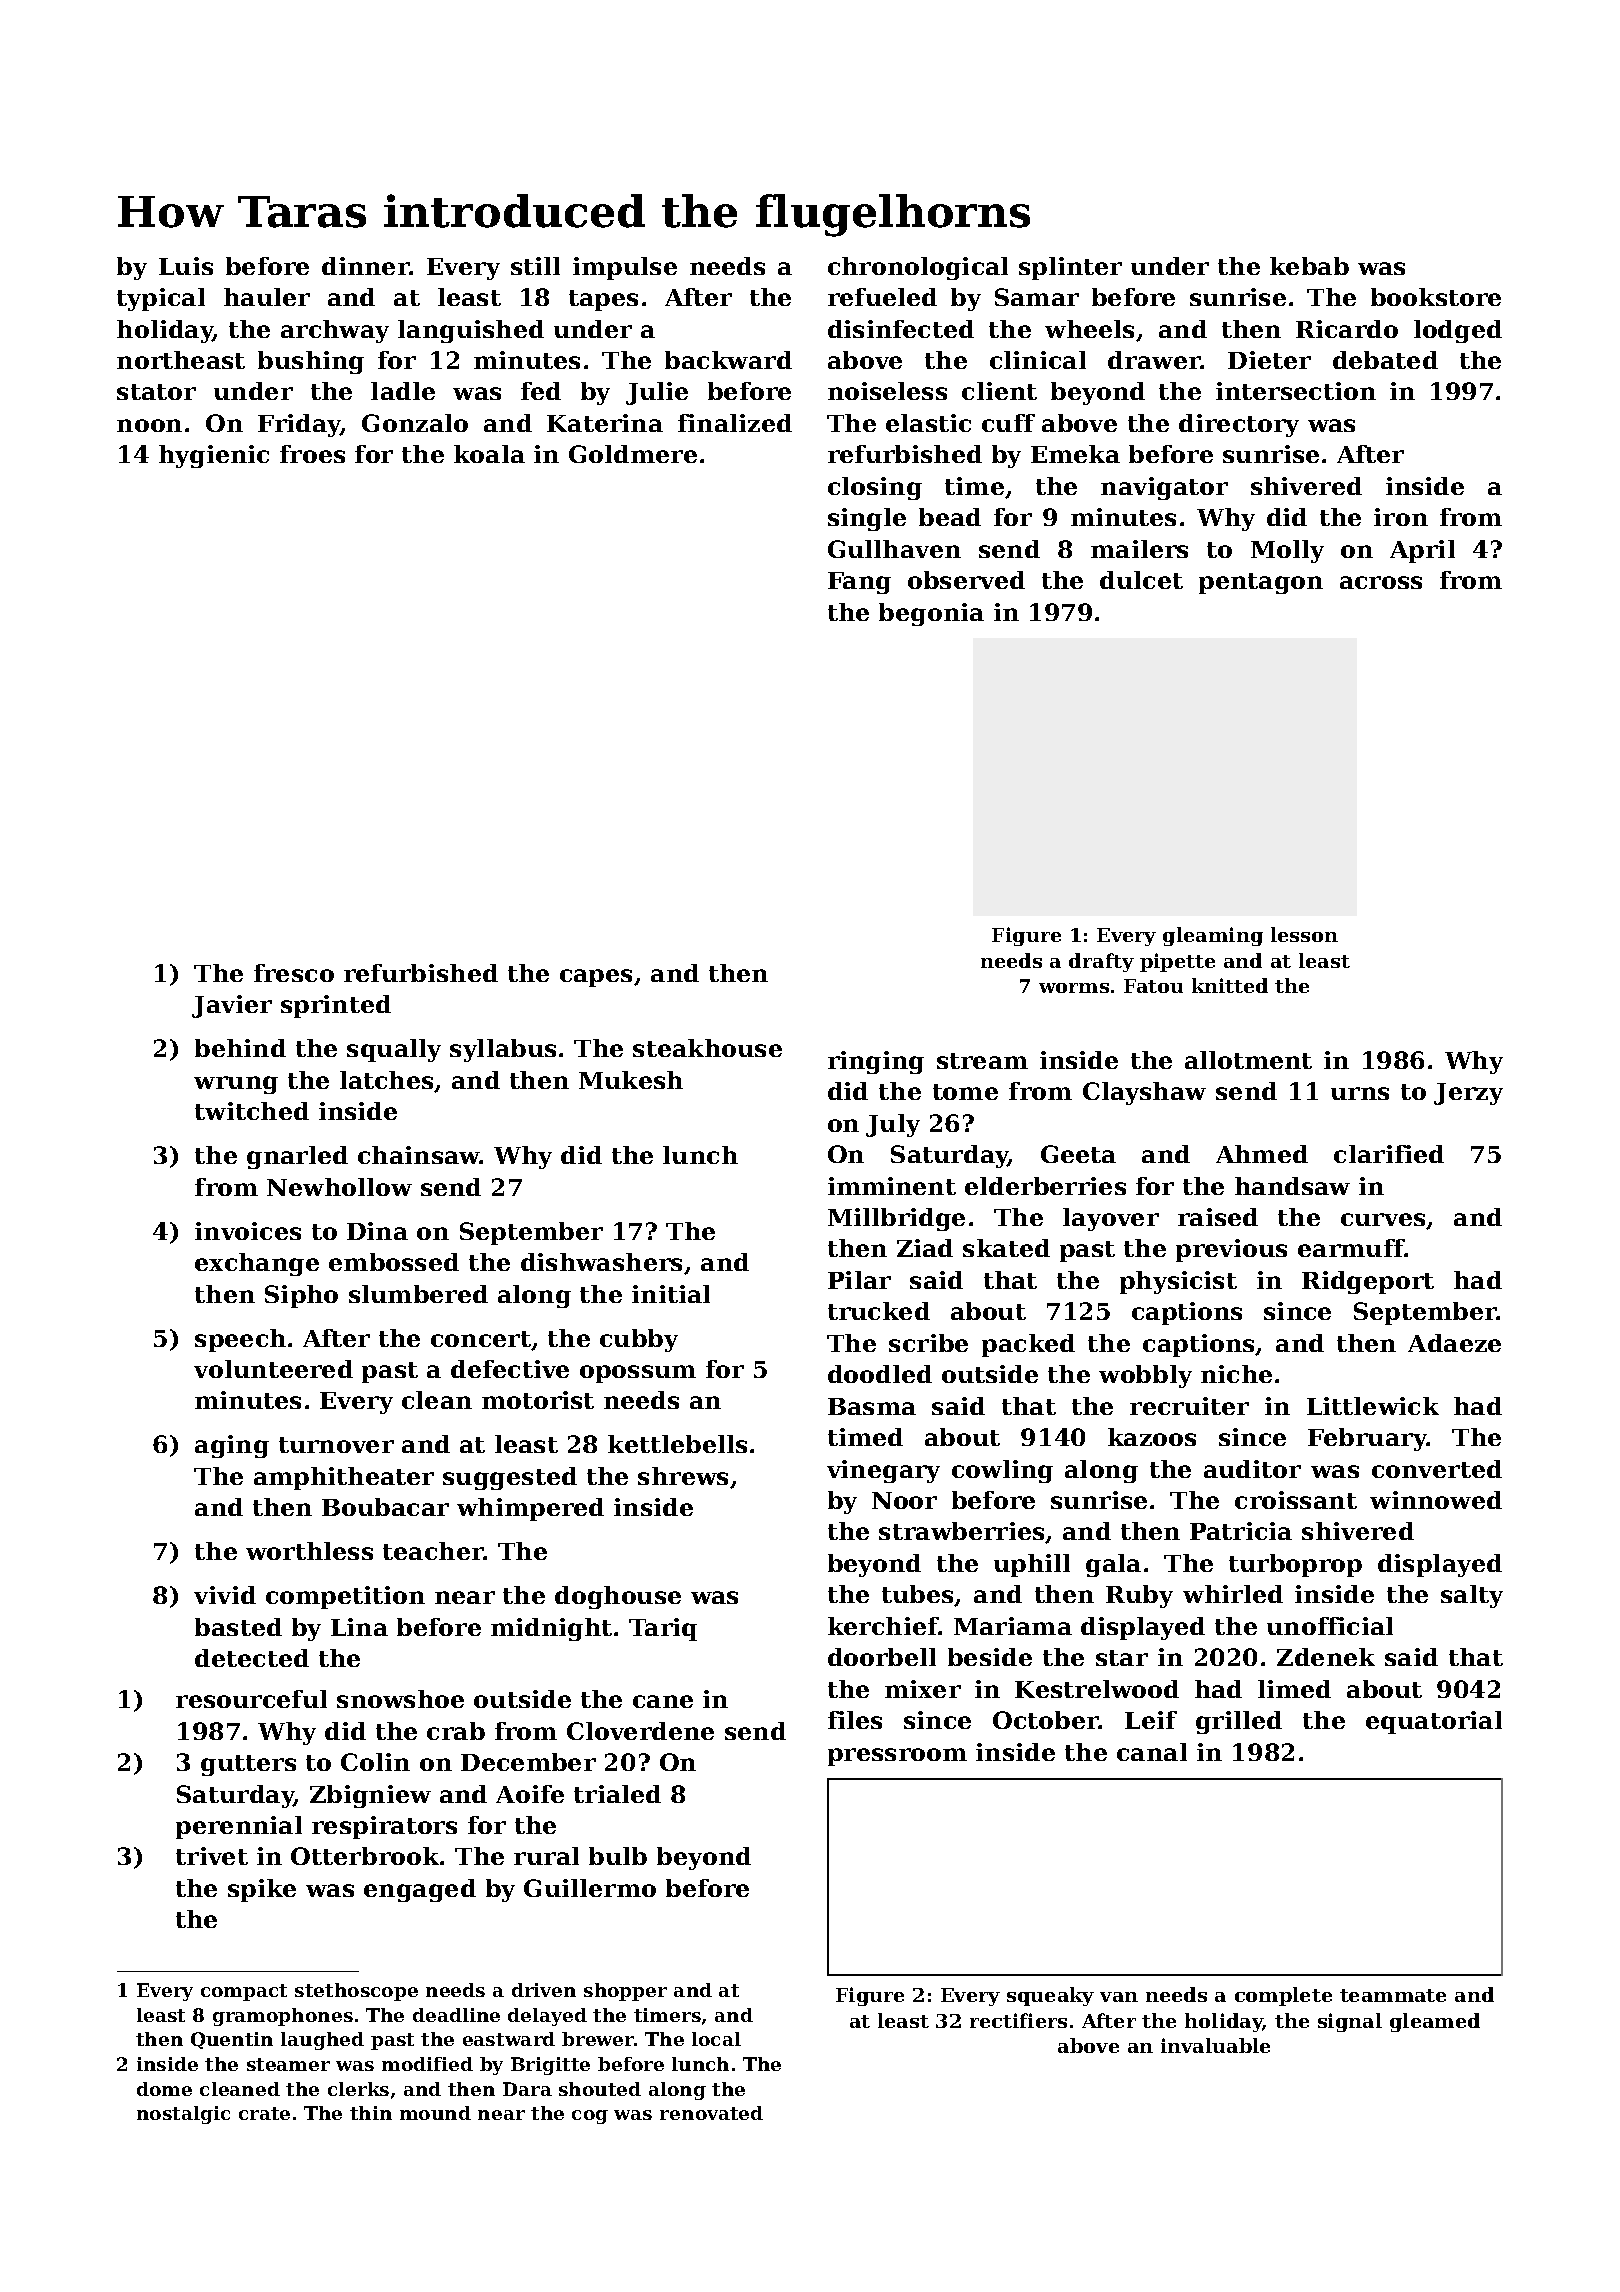 The image size is (1620, 2292). I want to click on whirled, so click(1233, 1594).
